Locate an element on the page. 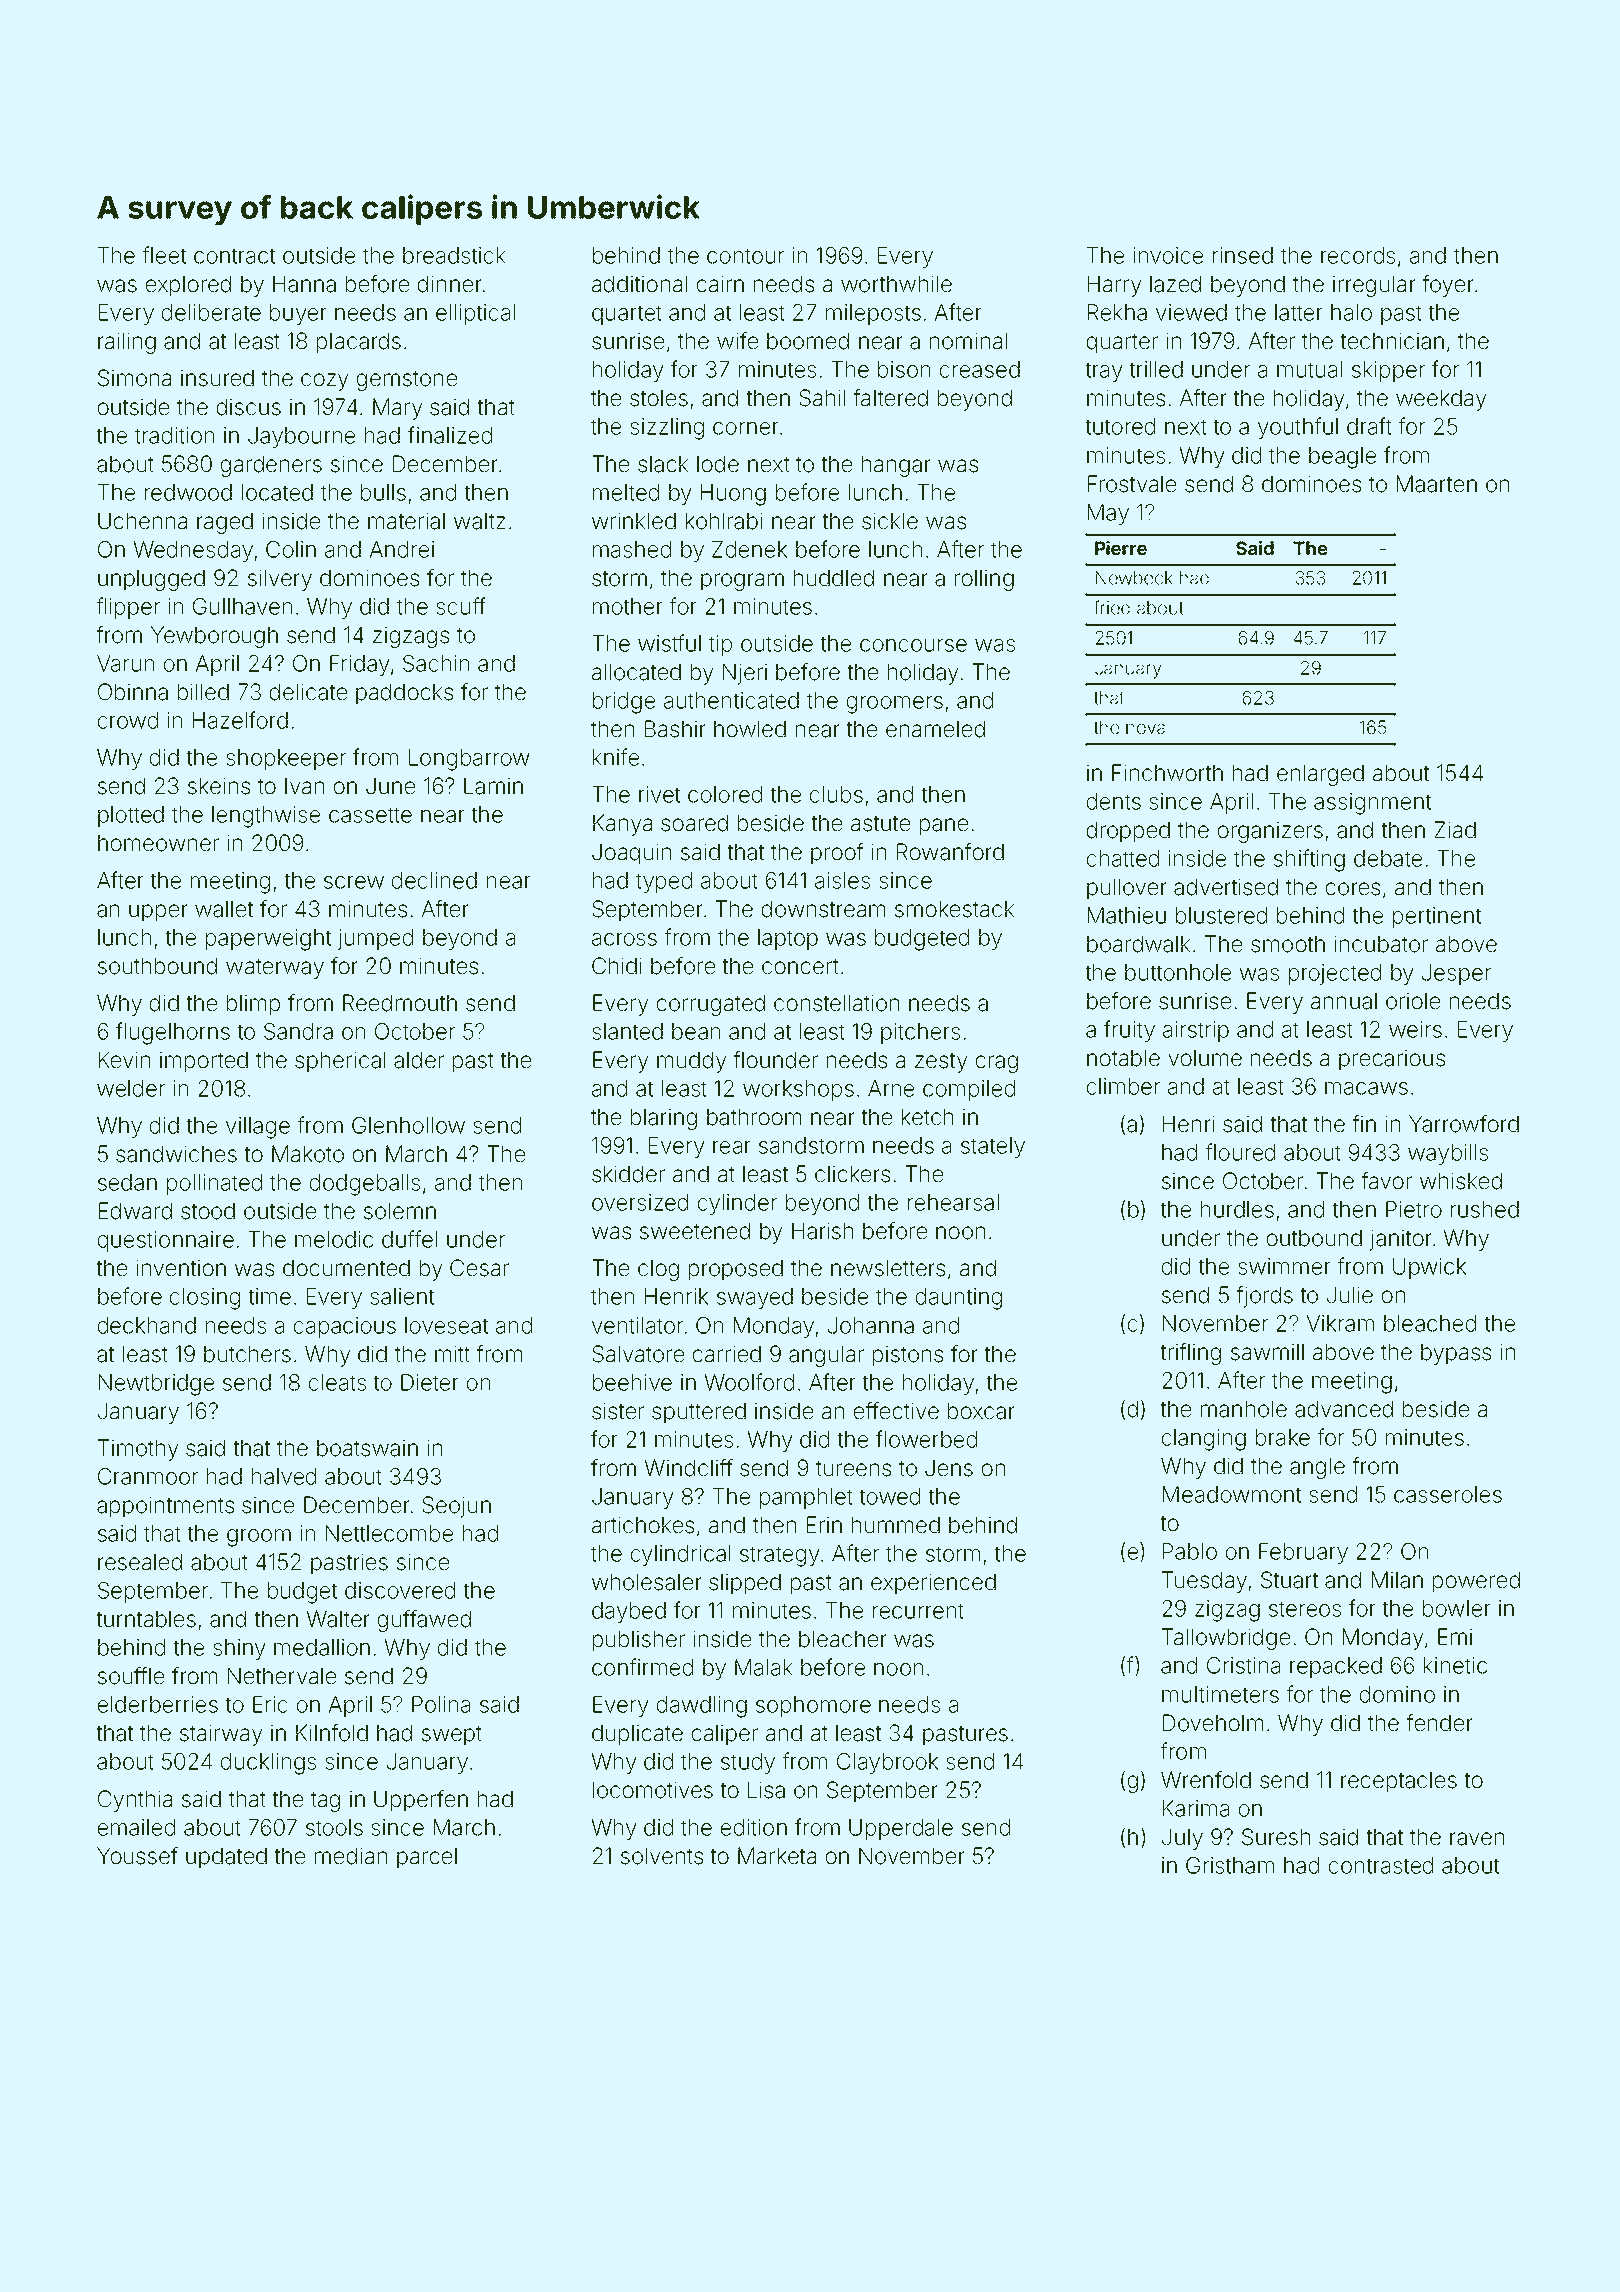 The image size is (1620, 2292). foyer is located at coordinates (1448, 286).
